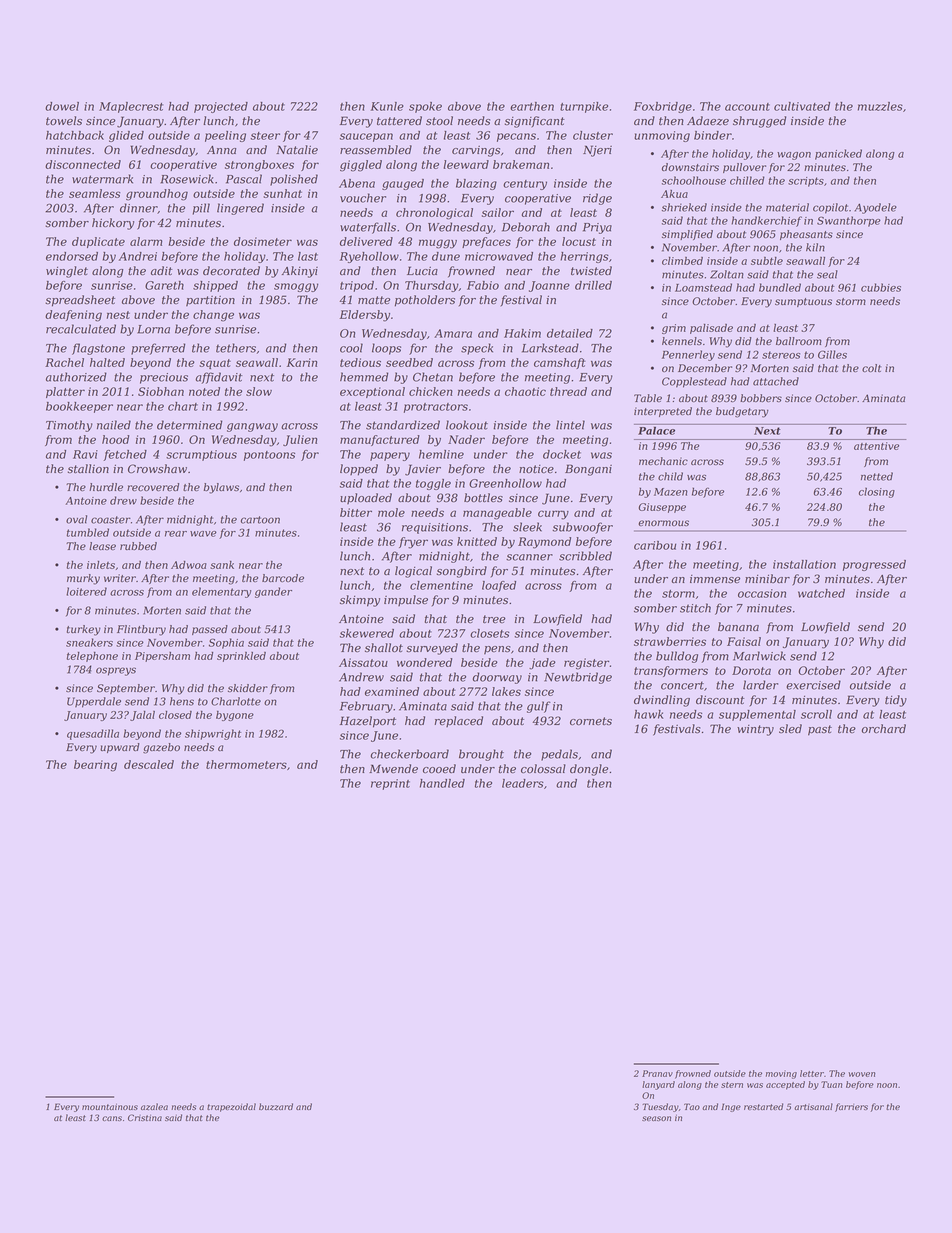 The height and width of the image is (1233, 952). What do you see at coordinates (131, 107) in the image?
I see `Maplecrest` at bounding box center [131, 107].
